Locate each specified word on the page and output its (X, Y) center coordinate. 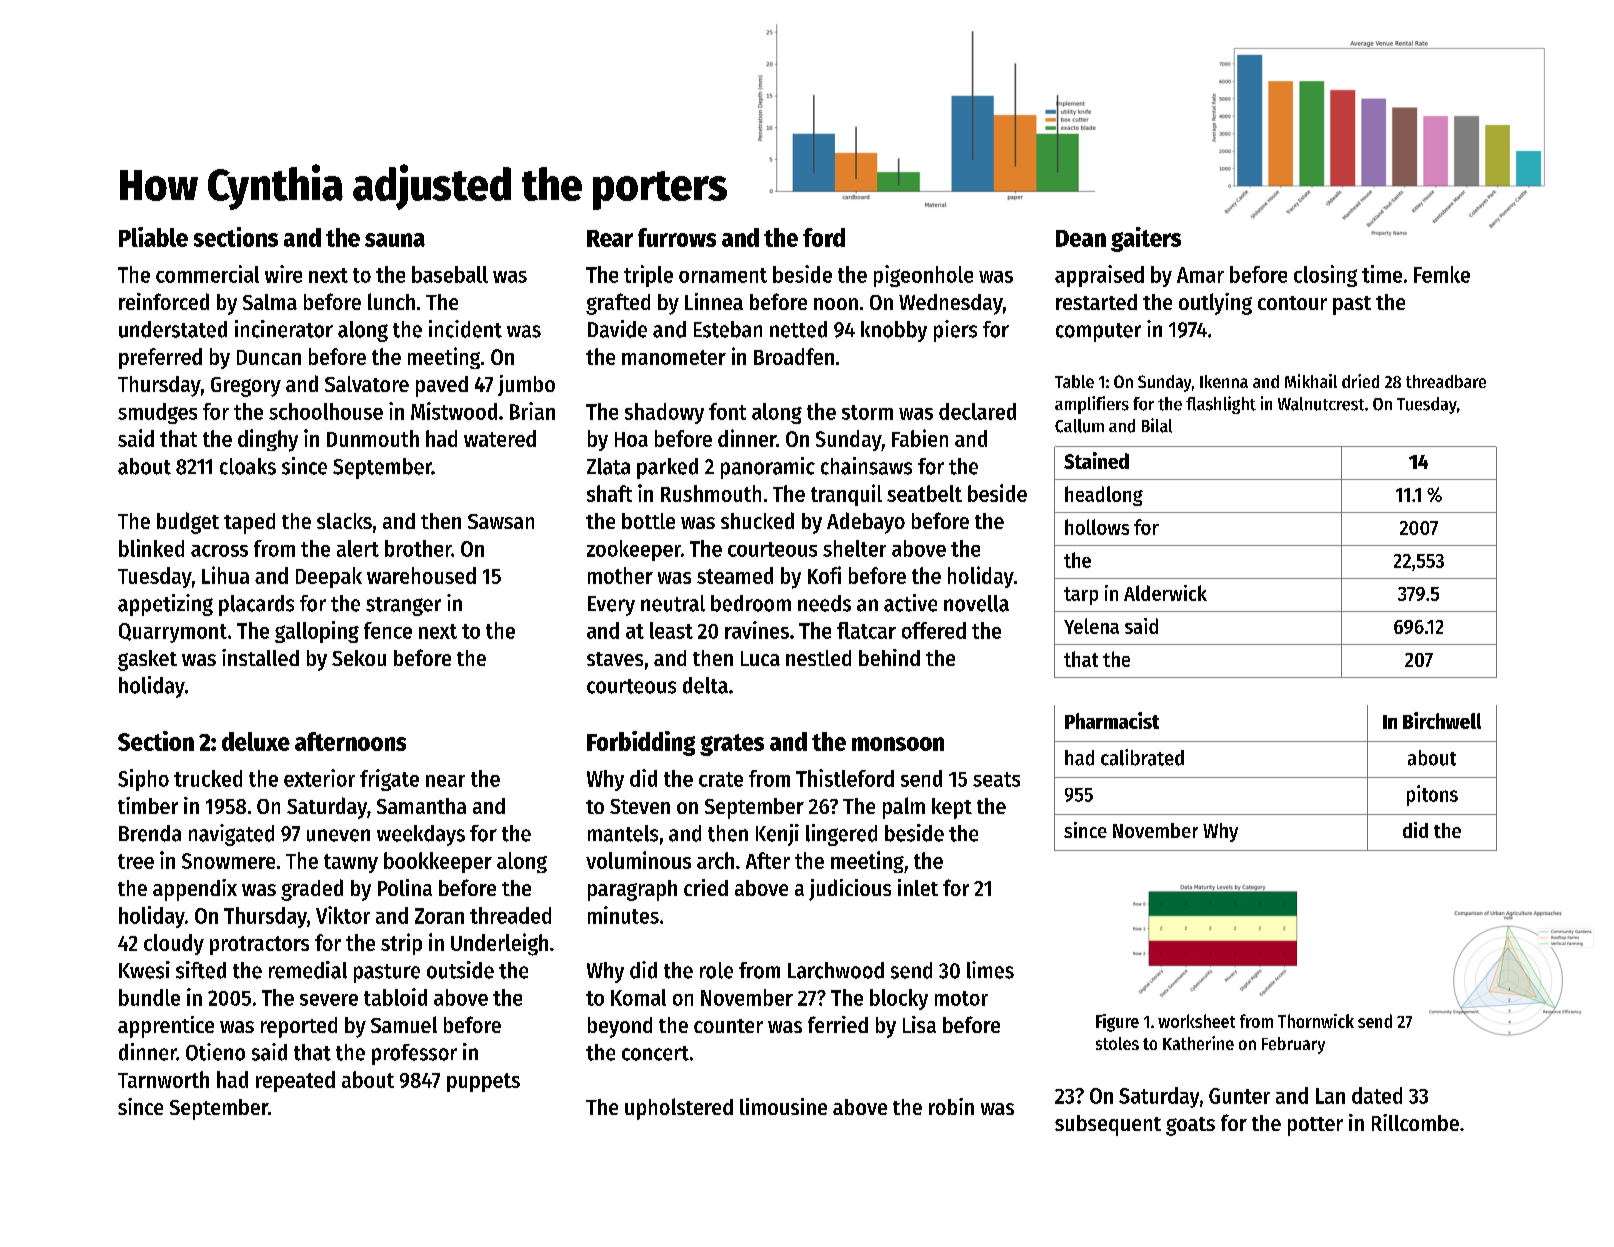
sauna (395, 240)
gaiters (1146, 239)
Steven (640, 806)
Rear (610, 238)
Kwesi (144, 970)
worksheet (1196, 1021)
